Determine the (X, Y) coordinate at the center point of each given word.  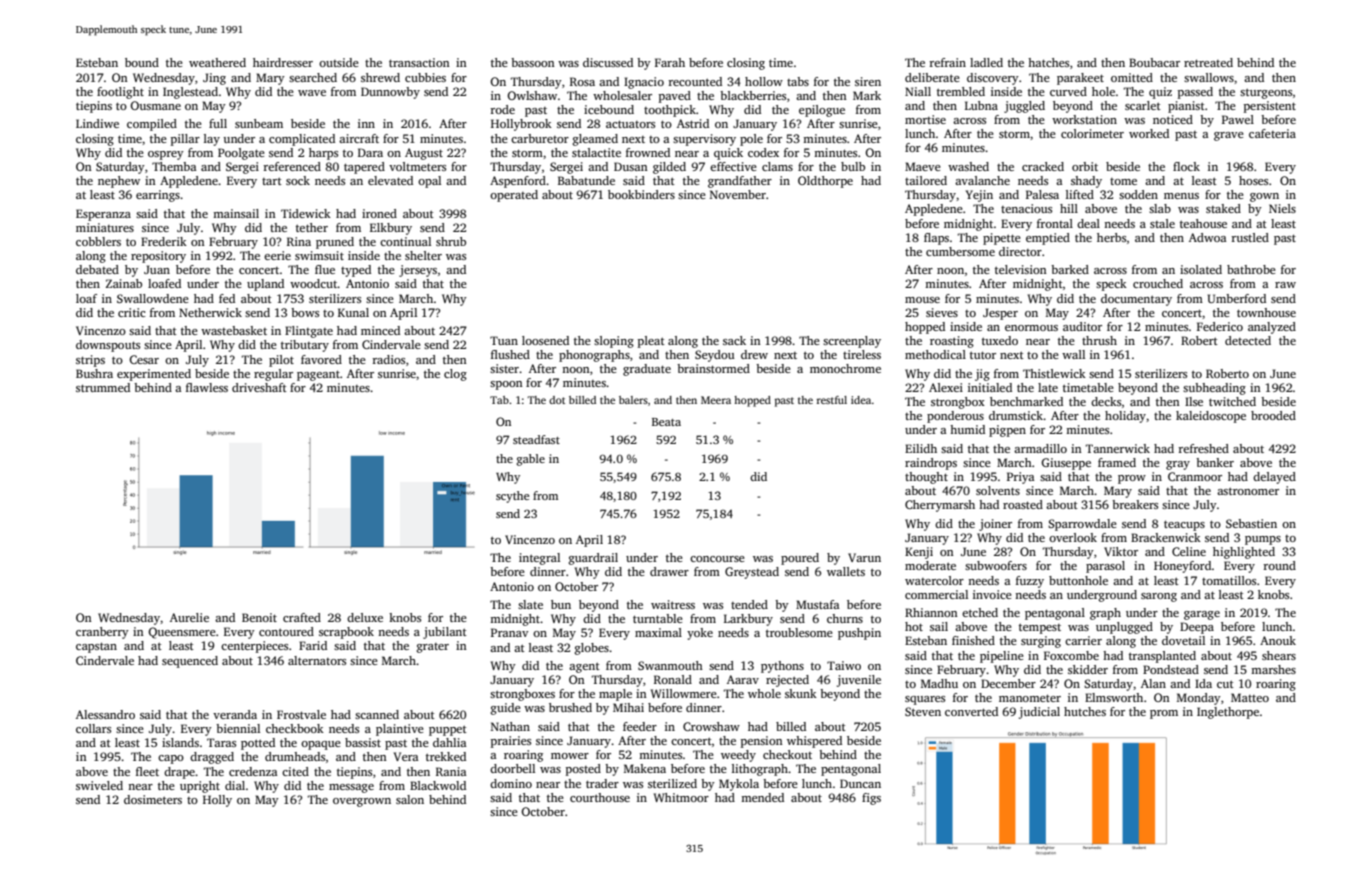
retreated (1208, 62)
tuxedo (1000, 340)
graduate (647, 370)
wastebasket (234, 330)
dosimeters (153, 799)
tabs (798, 81)
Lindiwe (97, 123)
